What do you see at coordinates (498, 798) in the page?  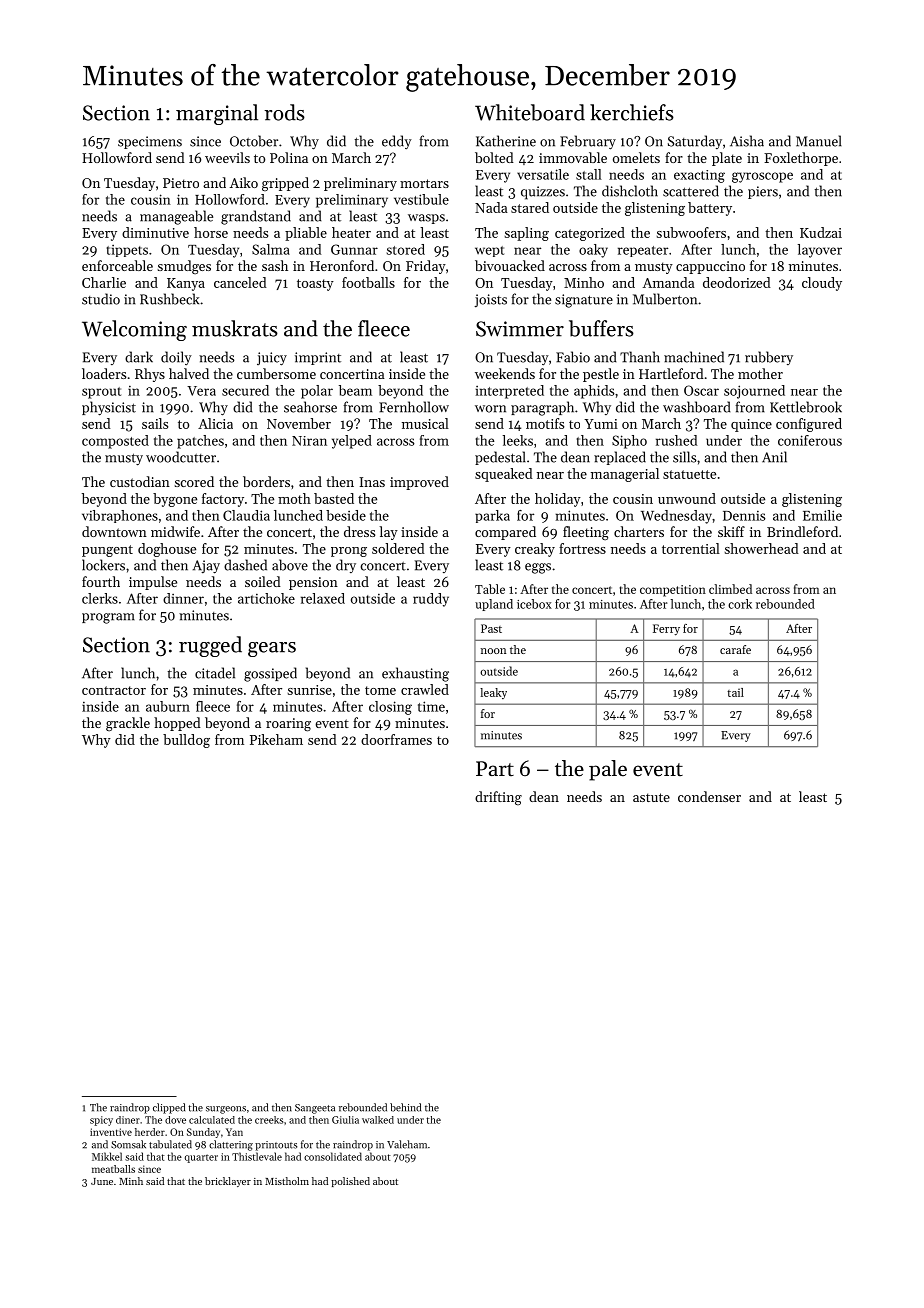 I see `drifting` at bounding box center [498, 798].
